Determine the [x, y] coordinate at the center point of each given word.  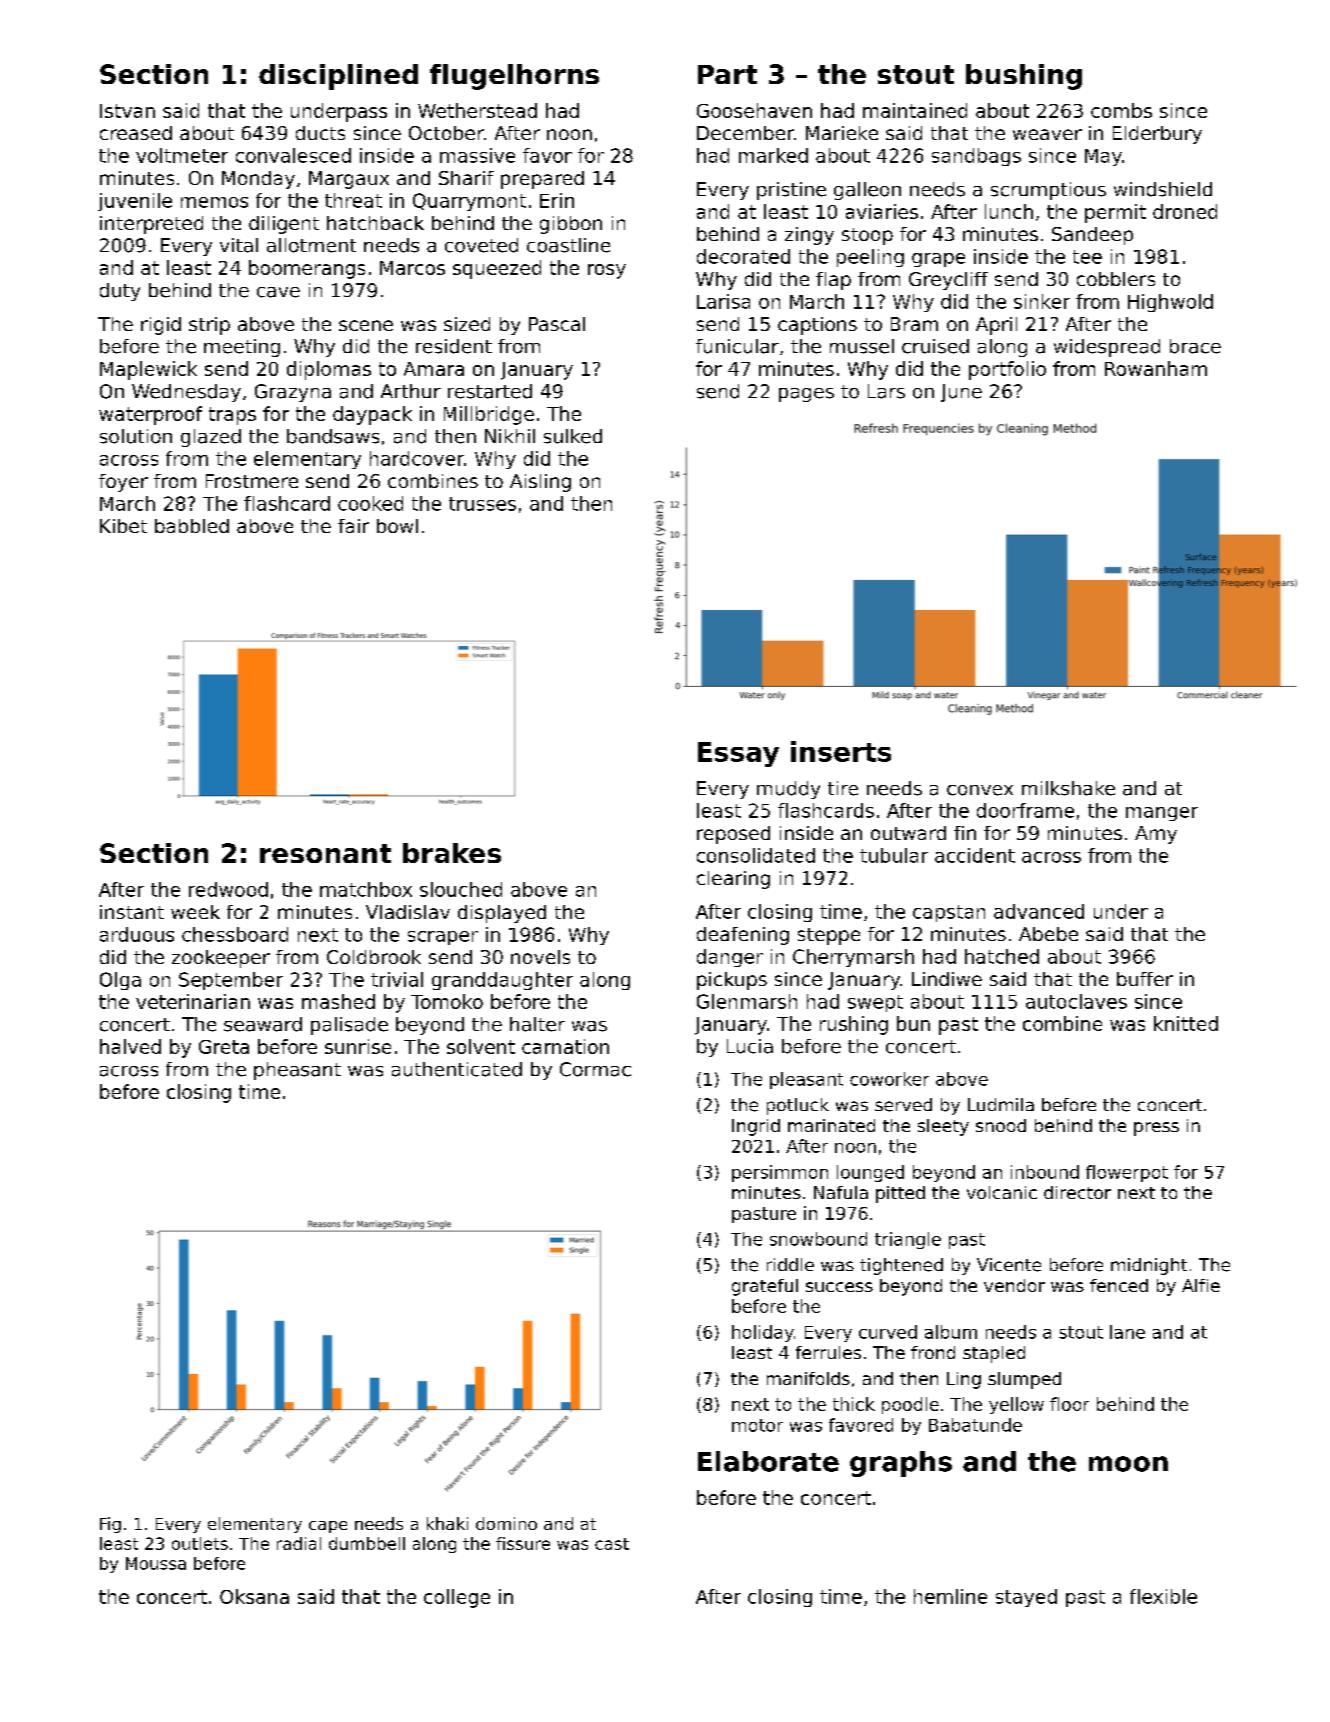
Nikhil [510, 436]
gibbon [571, 225]
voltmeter [182, 155]
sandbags [976, 157]
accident [975, 855]
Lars [886, 391]
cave [278, 292]
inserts [841, 751]
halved [130, 1046]
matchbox [366, 889]
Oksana [254, 1596]
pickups [732, 981]
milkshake [1068, 788]
